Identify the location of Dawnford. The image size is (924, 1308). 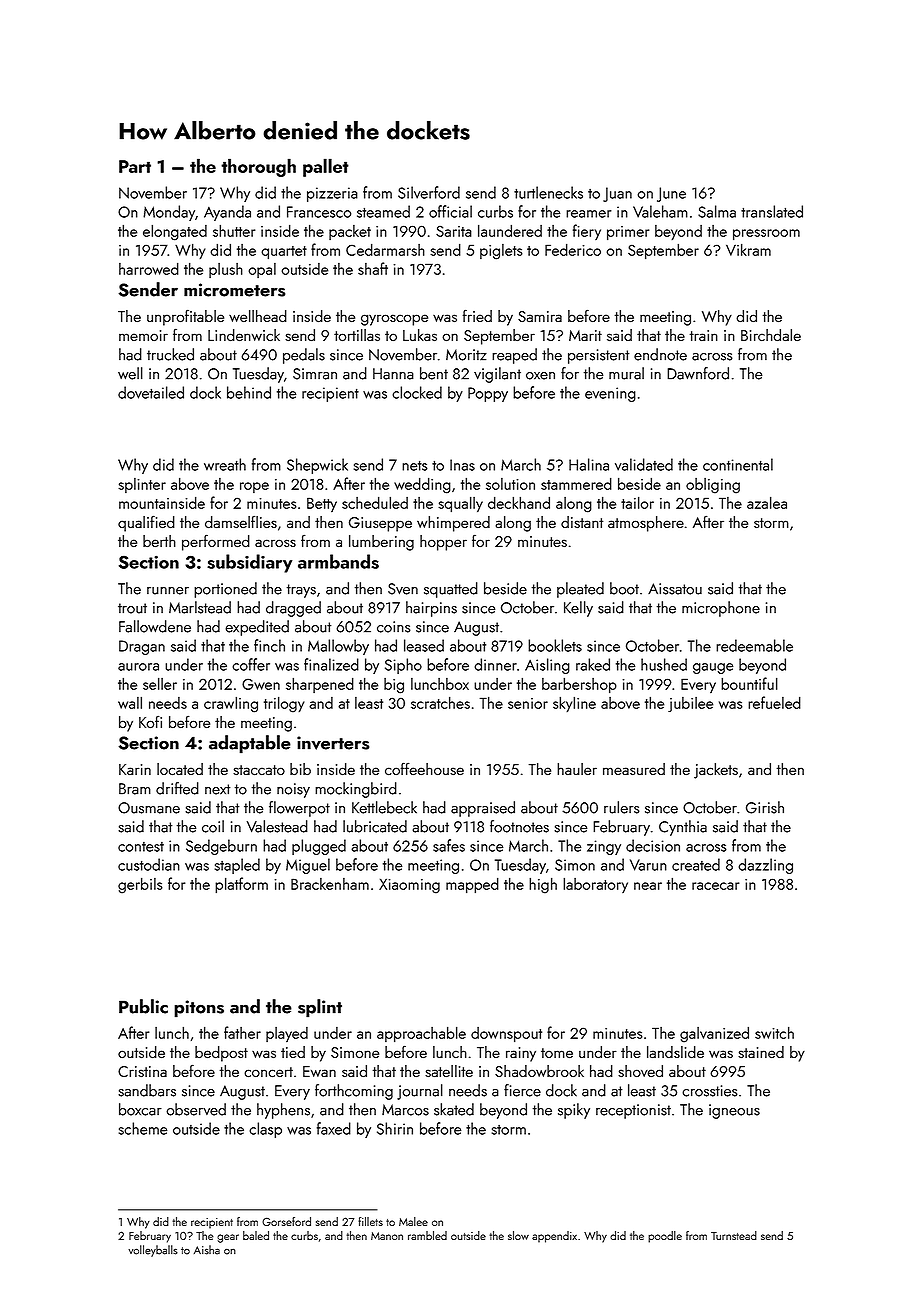
(698, 373).
